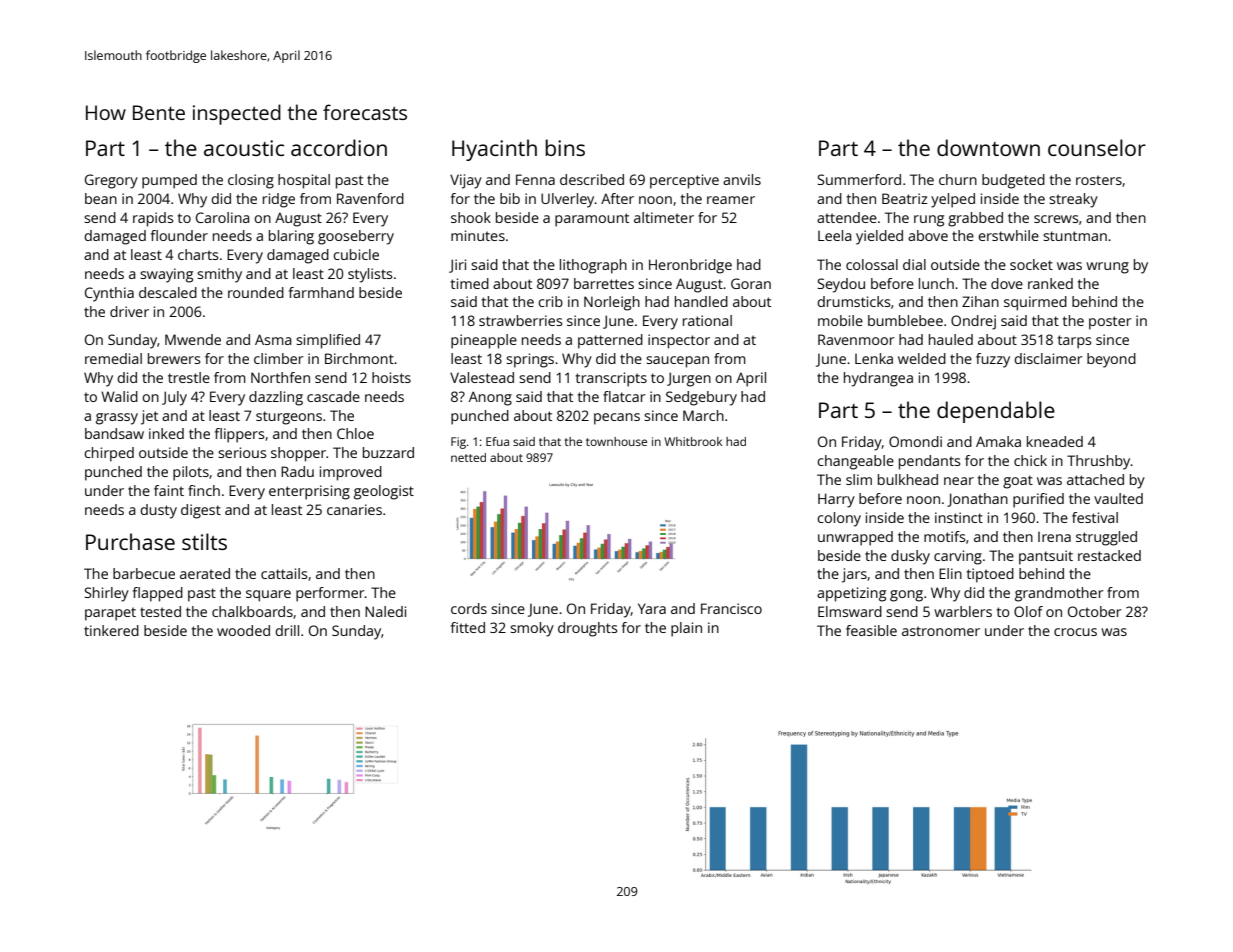 This screenshot has height=952, width=1233. Describe the element at coordinates (1050, 283) in the screenshot. I see `ranked` at that location.
